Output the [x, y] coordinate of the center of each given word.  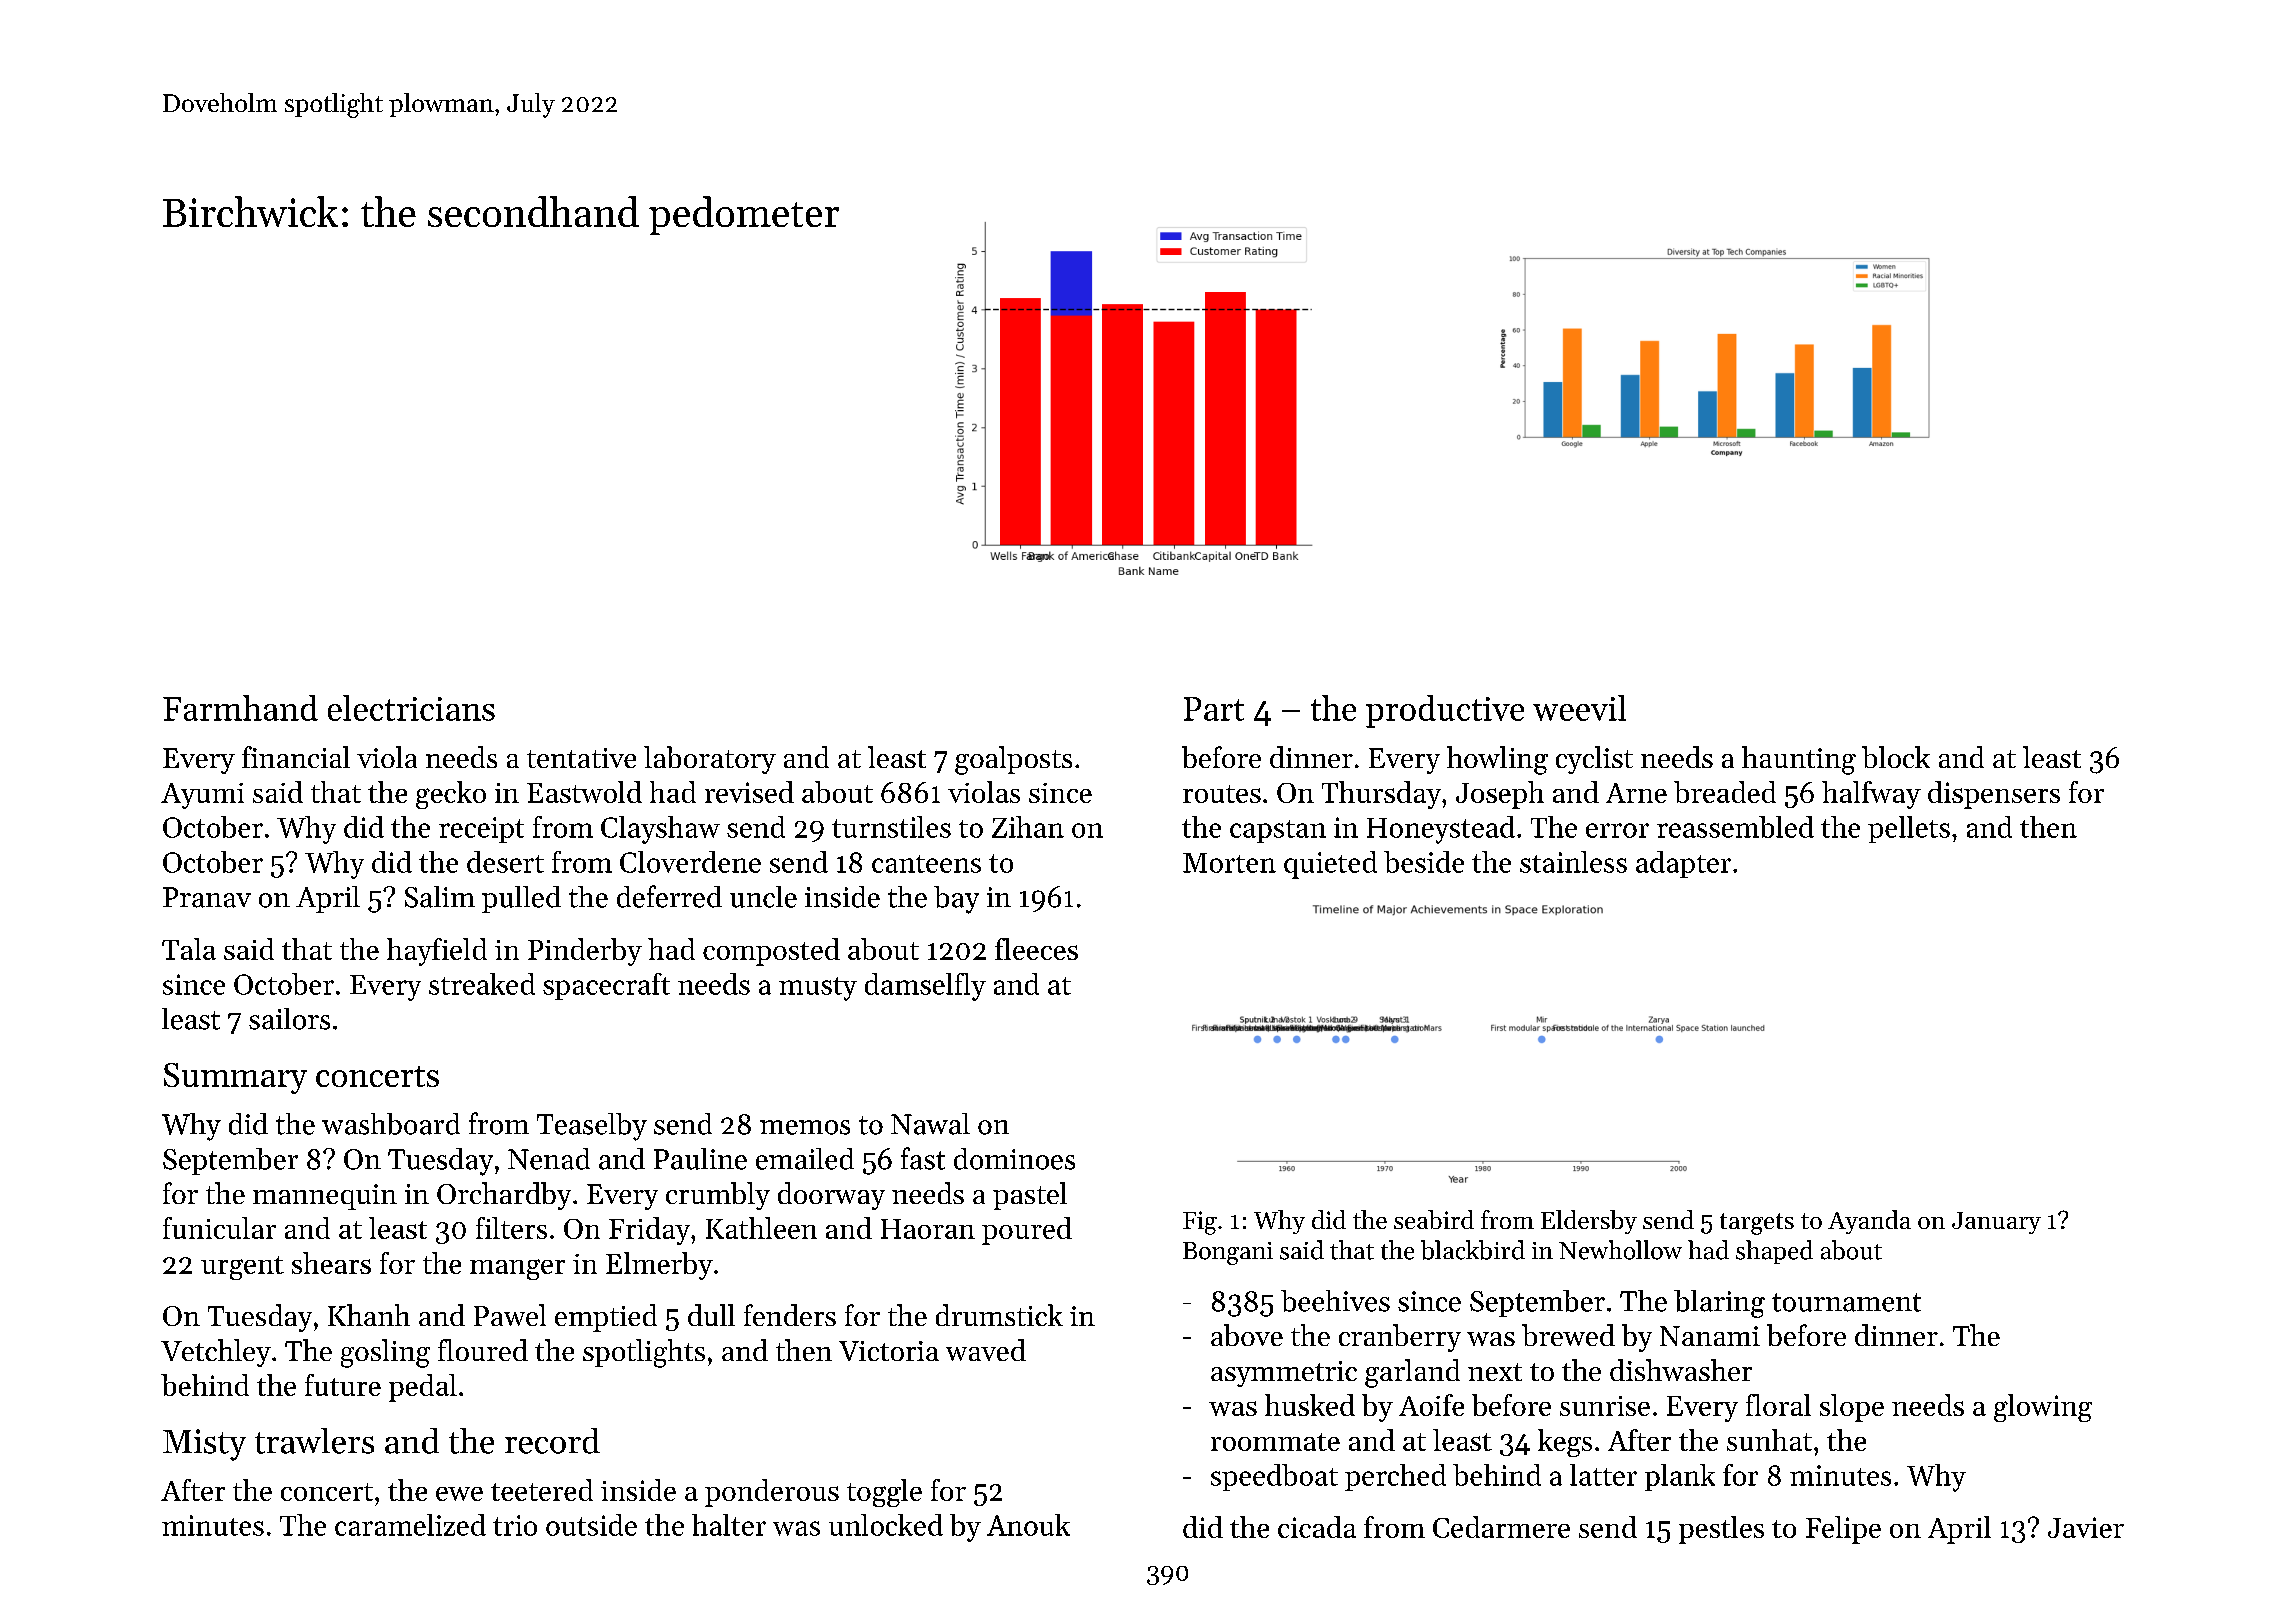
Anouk [1028, 1525]
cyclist [1594, 760]
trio [515, 1525]
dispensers [1994, 795]
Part [1214, 709]
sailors [289, 1019]
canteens [926, 864]
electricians [411, 708]
